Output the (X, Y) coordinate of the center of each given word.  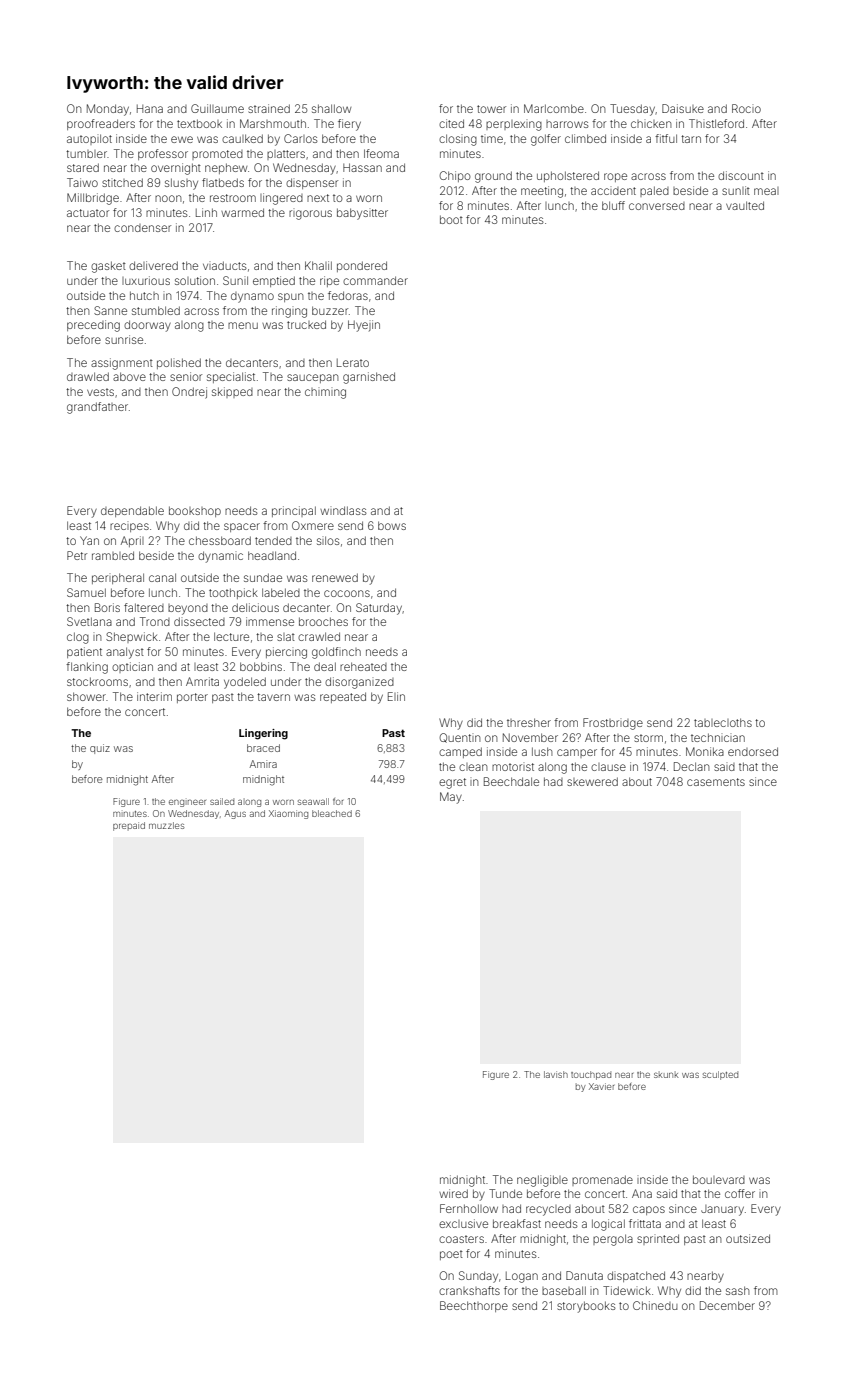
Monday (108, 110)
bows (392, 525)
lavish (556, 1074)
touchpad (591, 1075)
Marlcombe (554, 108)
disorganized (359, 683)
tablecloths (723, 722)
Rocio (746, 108)
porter (192, 698)
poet (451, 1255)
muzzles (166, 825)
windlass (343, 510)
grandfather (97, 408)
